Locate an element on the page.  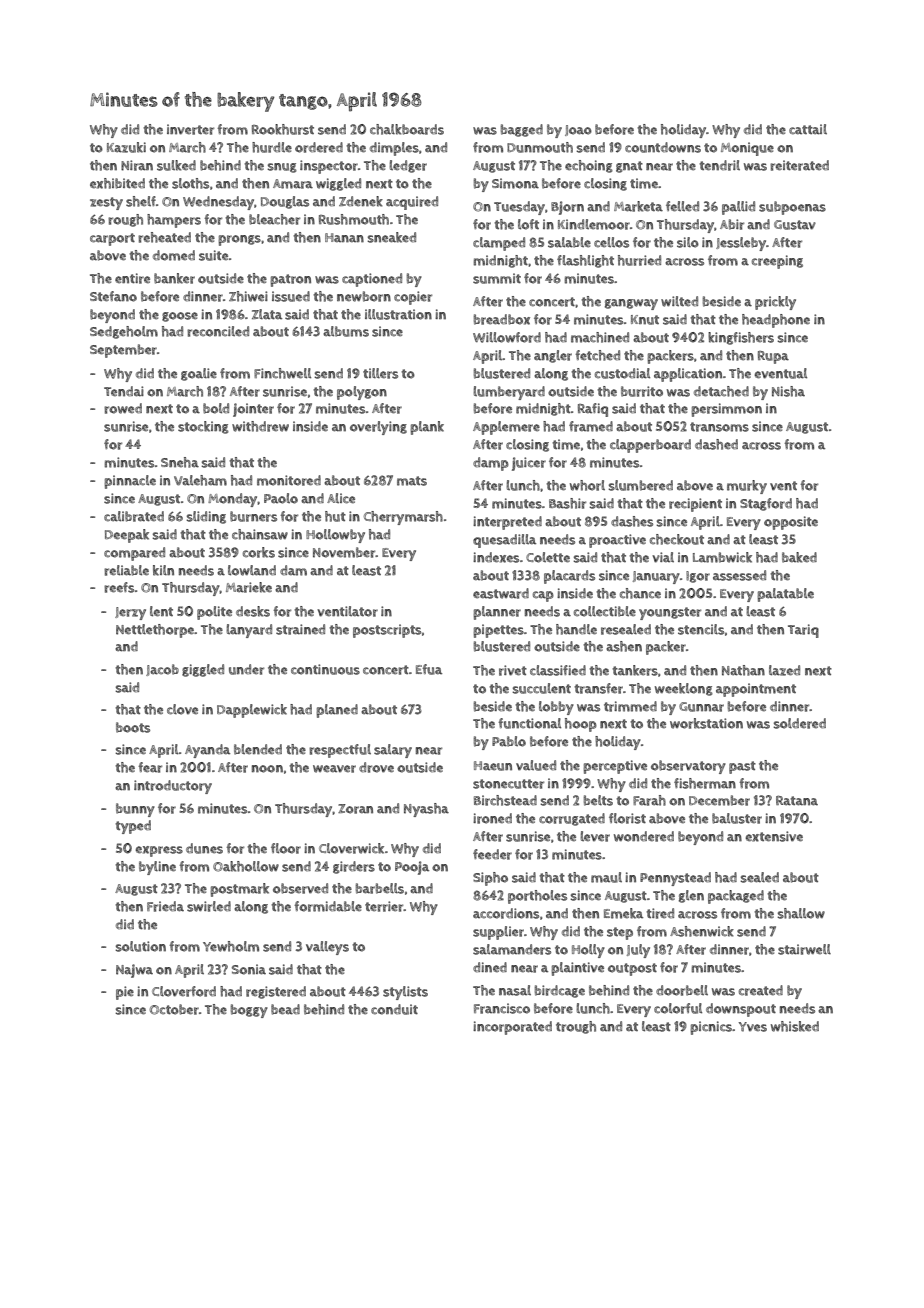
Jerzy is located at coordinates (130, 613).
